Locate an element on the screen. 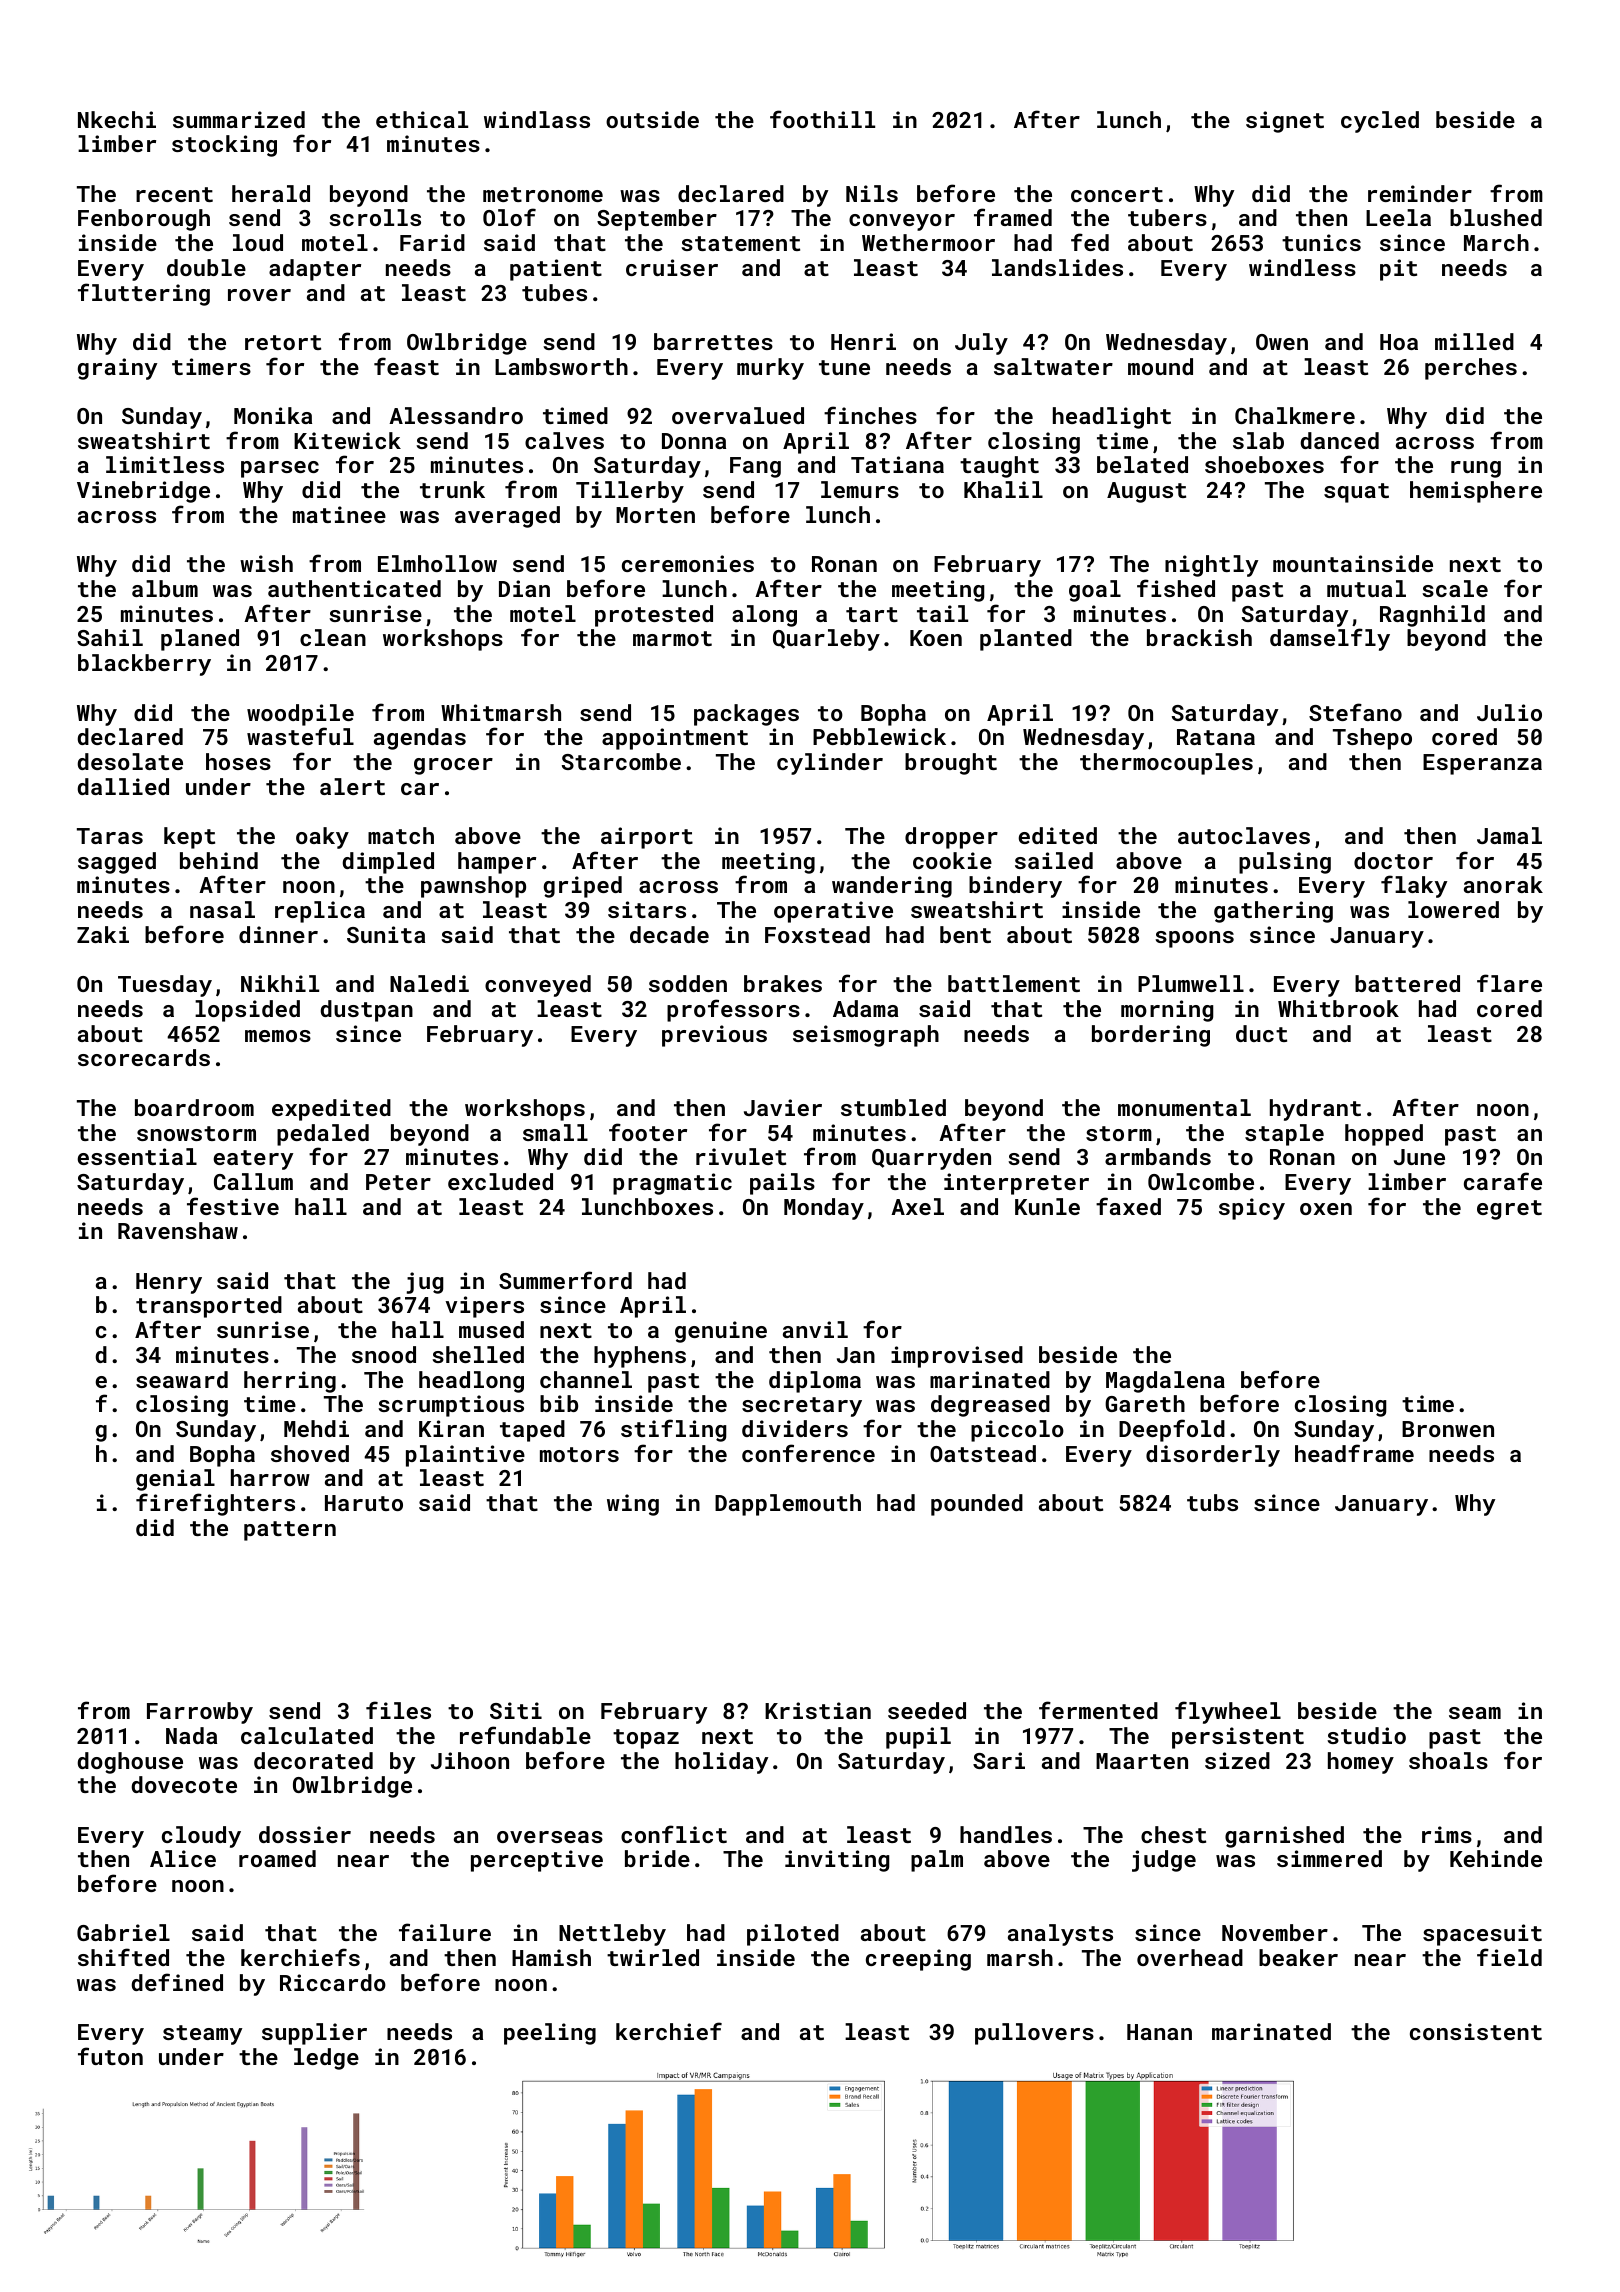 This screenshot has height=2292, width=1620. dovecote is located at coordinates (184, 1784).
